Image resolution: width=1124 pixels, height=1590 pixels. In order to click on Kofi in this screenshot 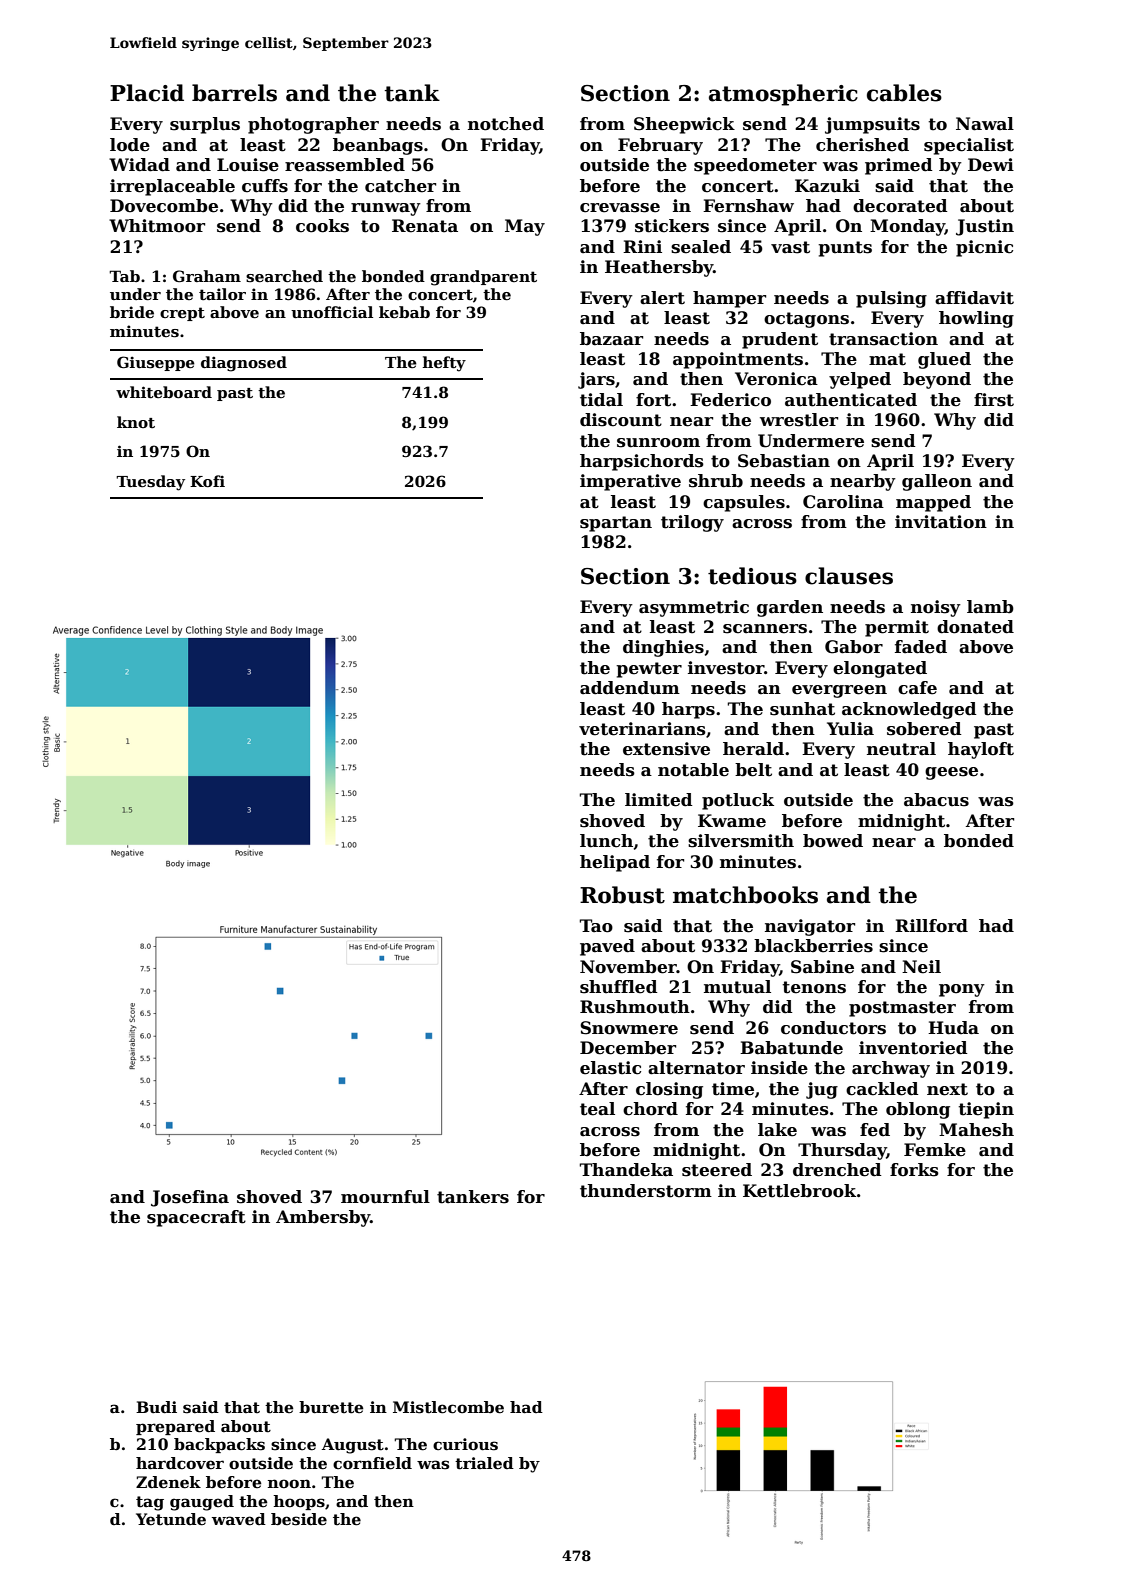, I will do `click(207, 481)`.
